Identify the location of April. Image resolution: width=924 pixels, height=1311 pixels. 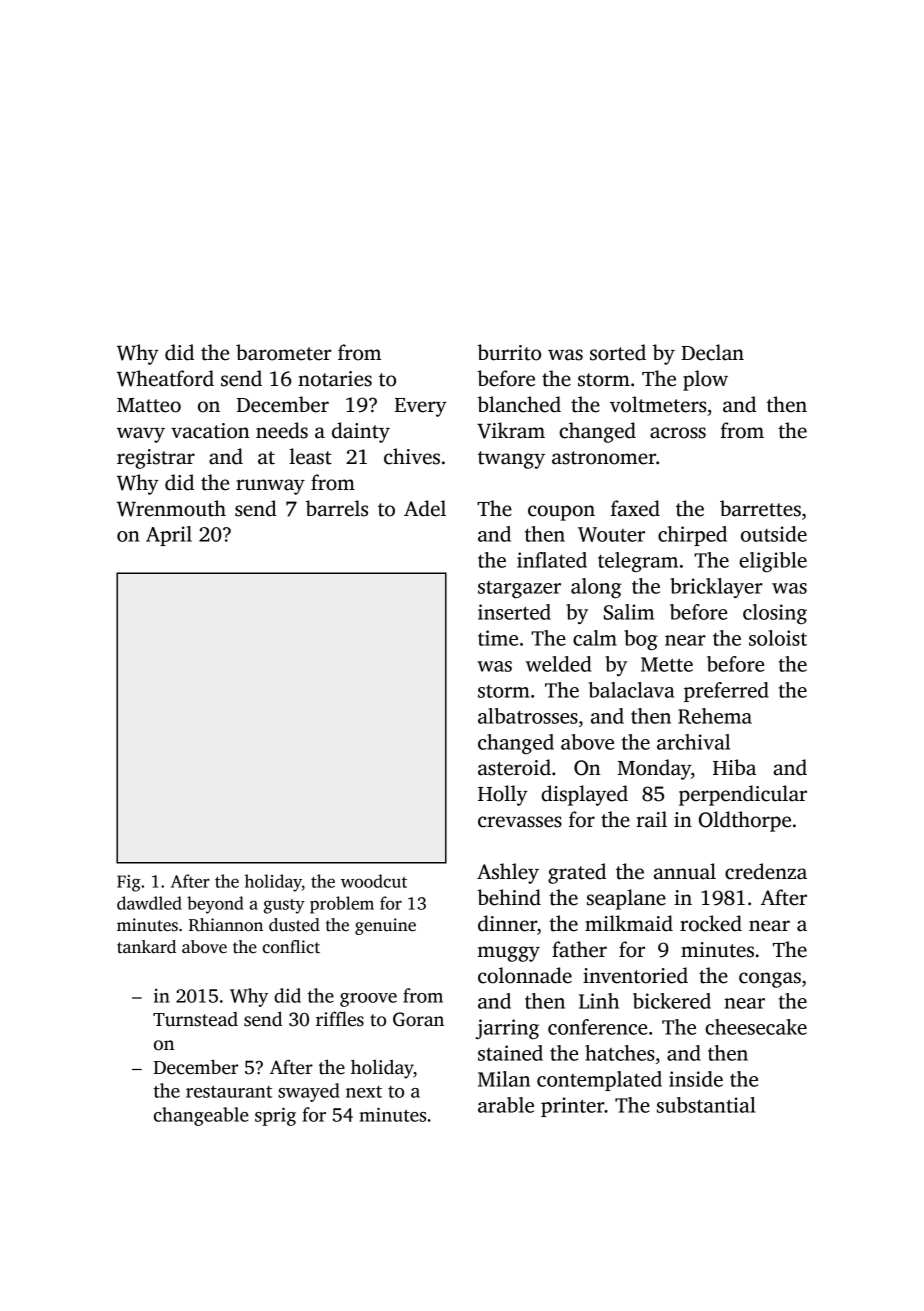
(169, 536).
